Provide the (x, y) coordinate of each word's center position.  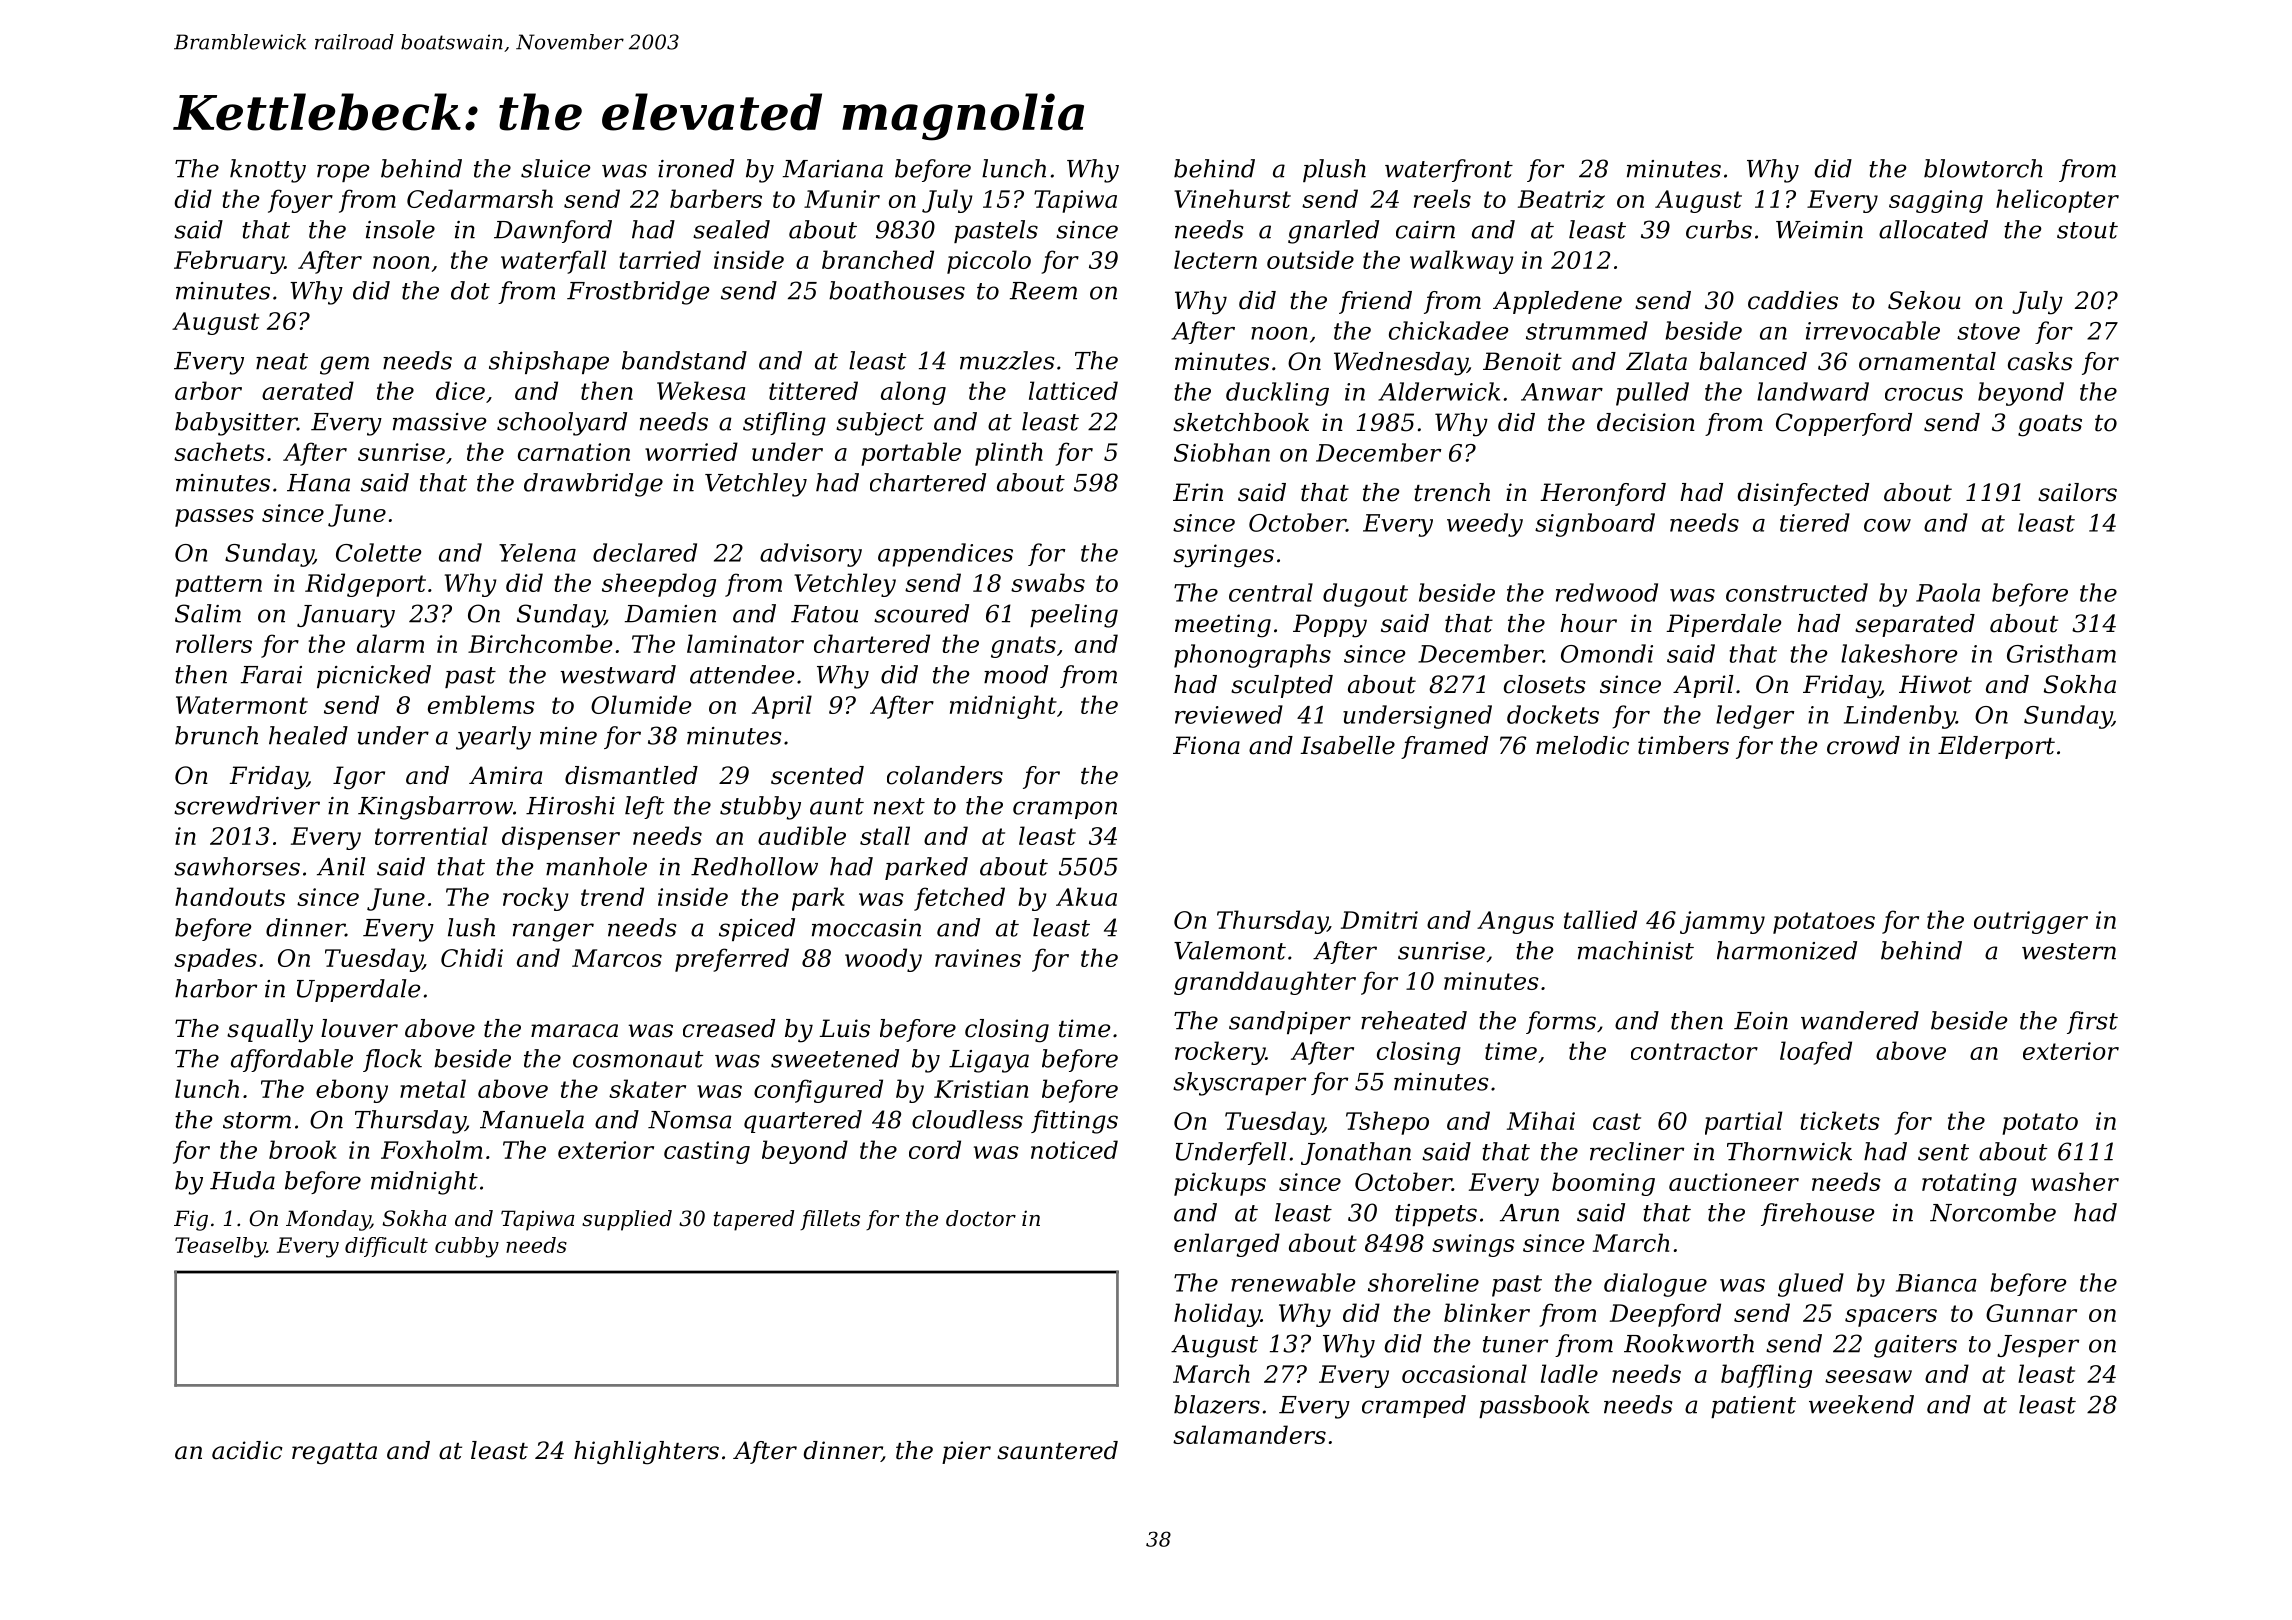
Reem (1043, 291)
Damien (670, 614)
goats (2050, 426)
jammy (1722, 922)
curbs (1719, 229)
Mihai (1541, 1120)
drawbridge (593, 485)
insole (400, 229)
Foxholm (431, 1149)
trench (1452, 492)
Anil (341, 866)
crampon (1065, 810)
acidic (247, 1450)
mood (1016, 674)
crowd (1863, 745)
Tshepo (1387, 1123)
